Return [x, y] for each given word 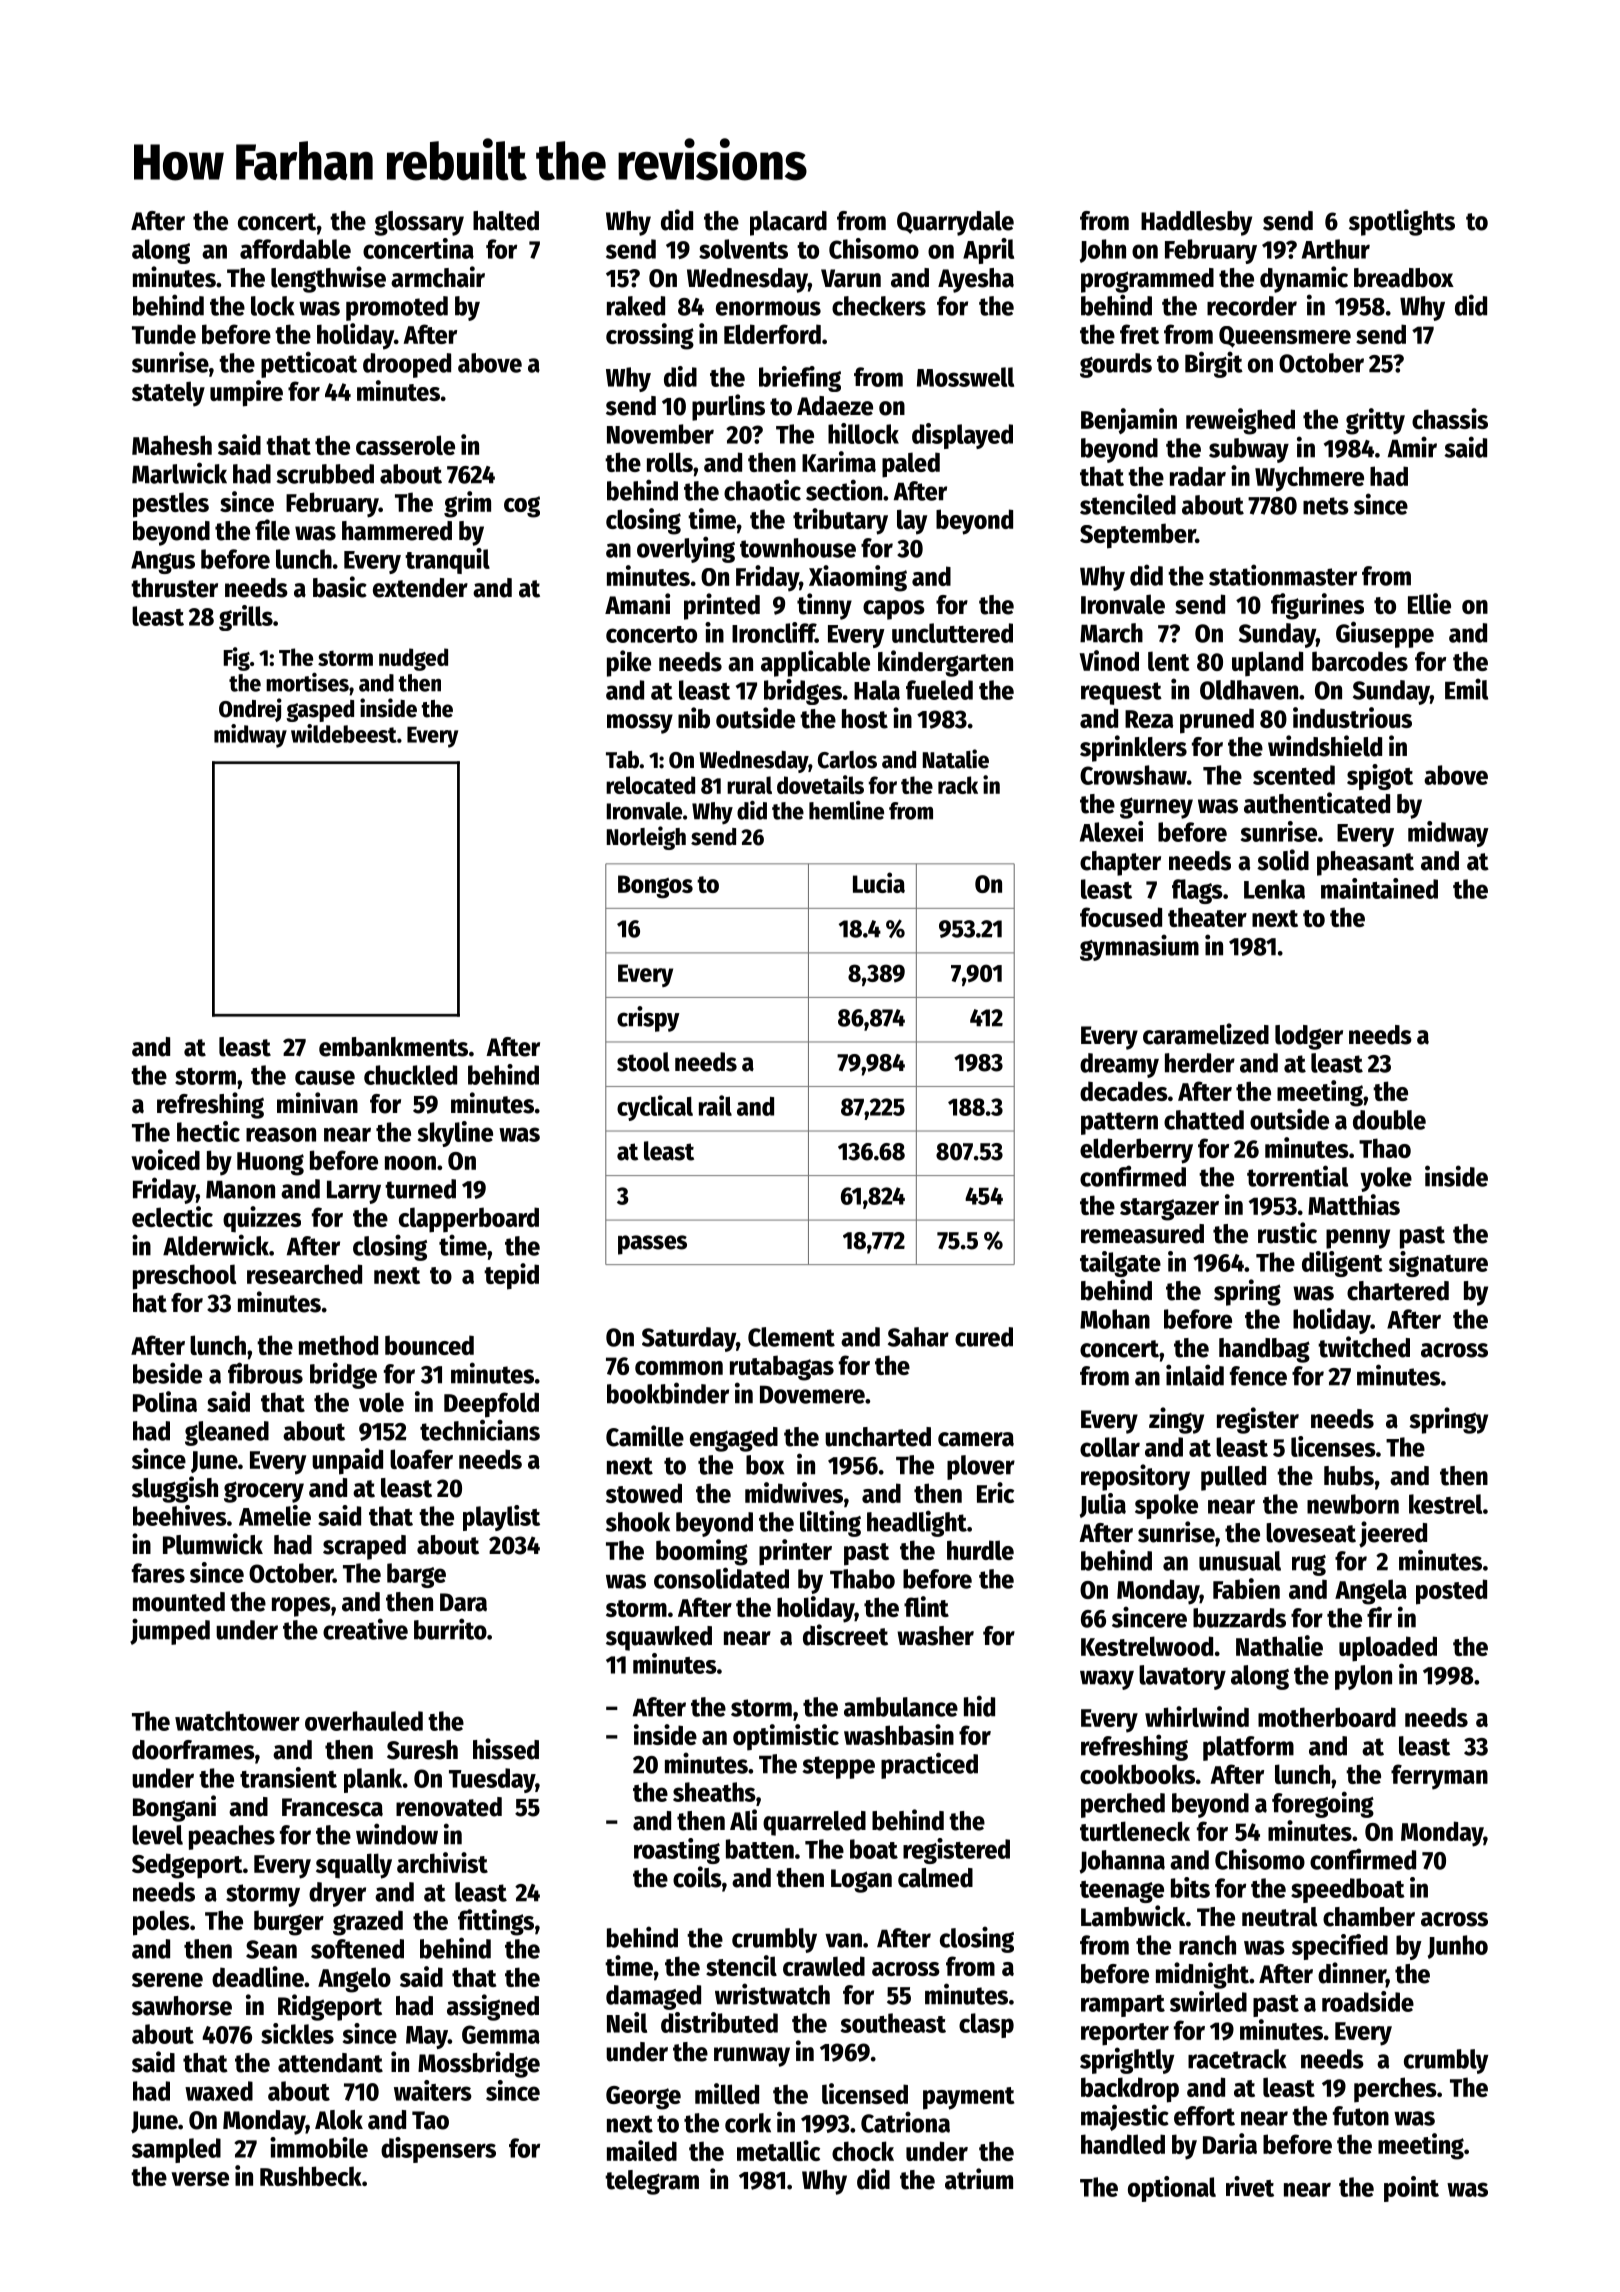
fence [1258, 1376]
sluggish [175, 1489]
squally [354, 1866]
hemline [846, 810]
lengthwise [328, 279]
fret [1139, 334]
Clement [791, 1337]
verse [200, 2179]
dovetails [820, 784]
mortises [307, 682]
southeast [893, 2023]
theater [1207, 917]
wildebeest [344, 733]
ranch [1207, 1945]
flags [1197, 891]
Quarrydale [955, 223]
